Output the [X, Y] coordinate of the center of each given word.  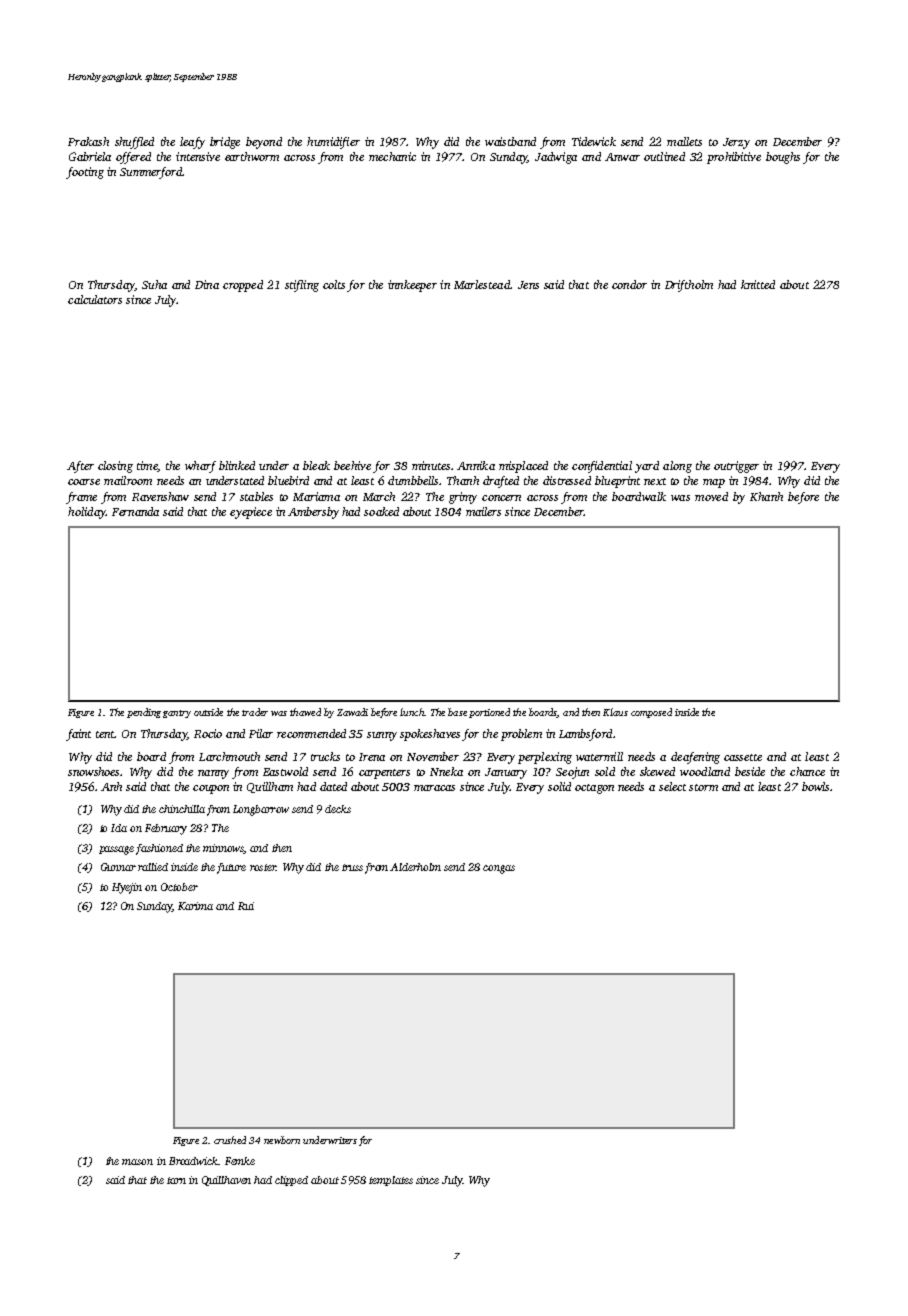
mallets [684, 141]
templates [391, 1181]
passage [116, 850]
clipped [291, 1181]
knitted [758, 284]
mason [137, 1162]
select [672, 786]
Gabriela [90, 156]
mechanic [392, 156]
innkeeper [412, 286]
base [457, 712]
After [80, 467]
